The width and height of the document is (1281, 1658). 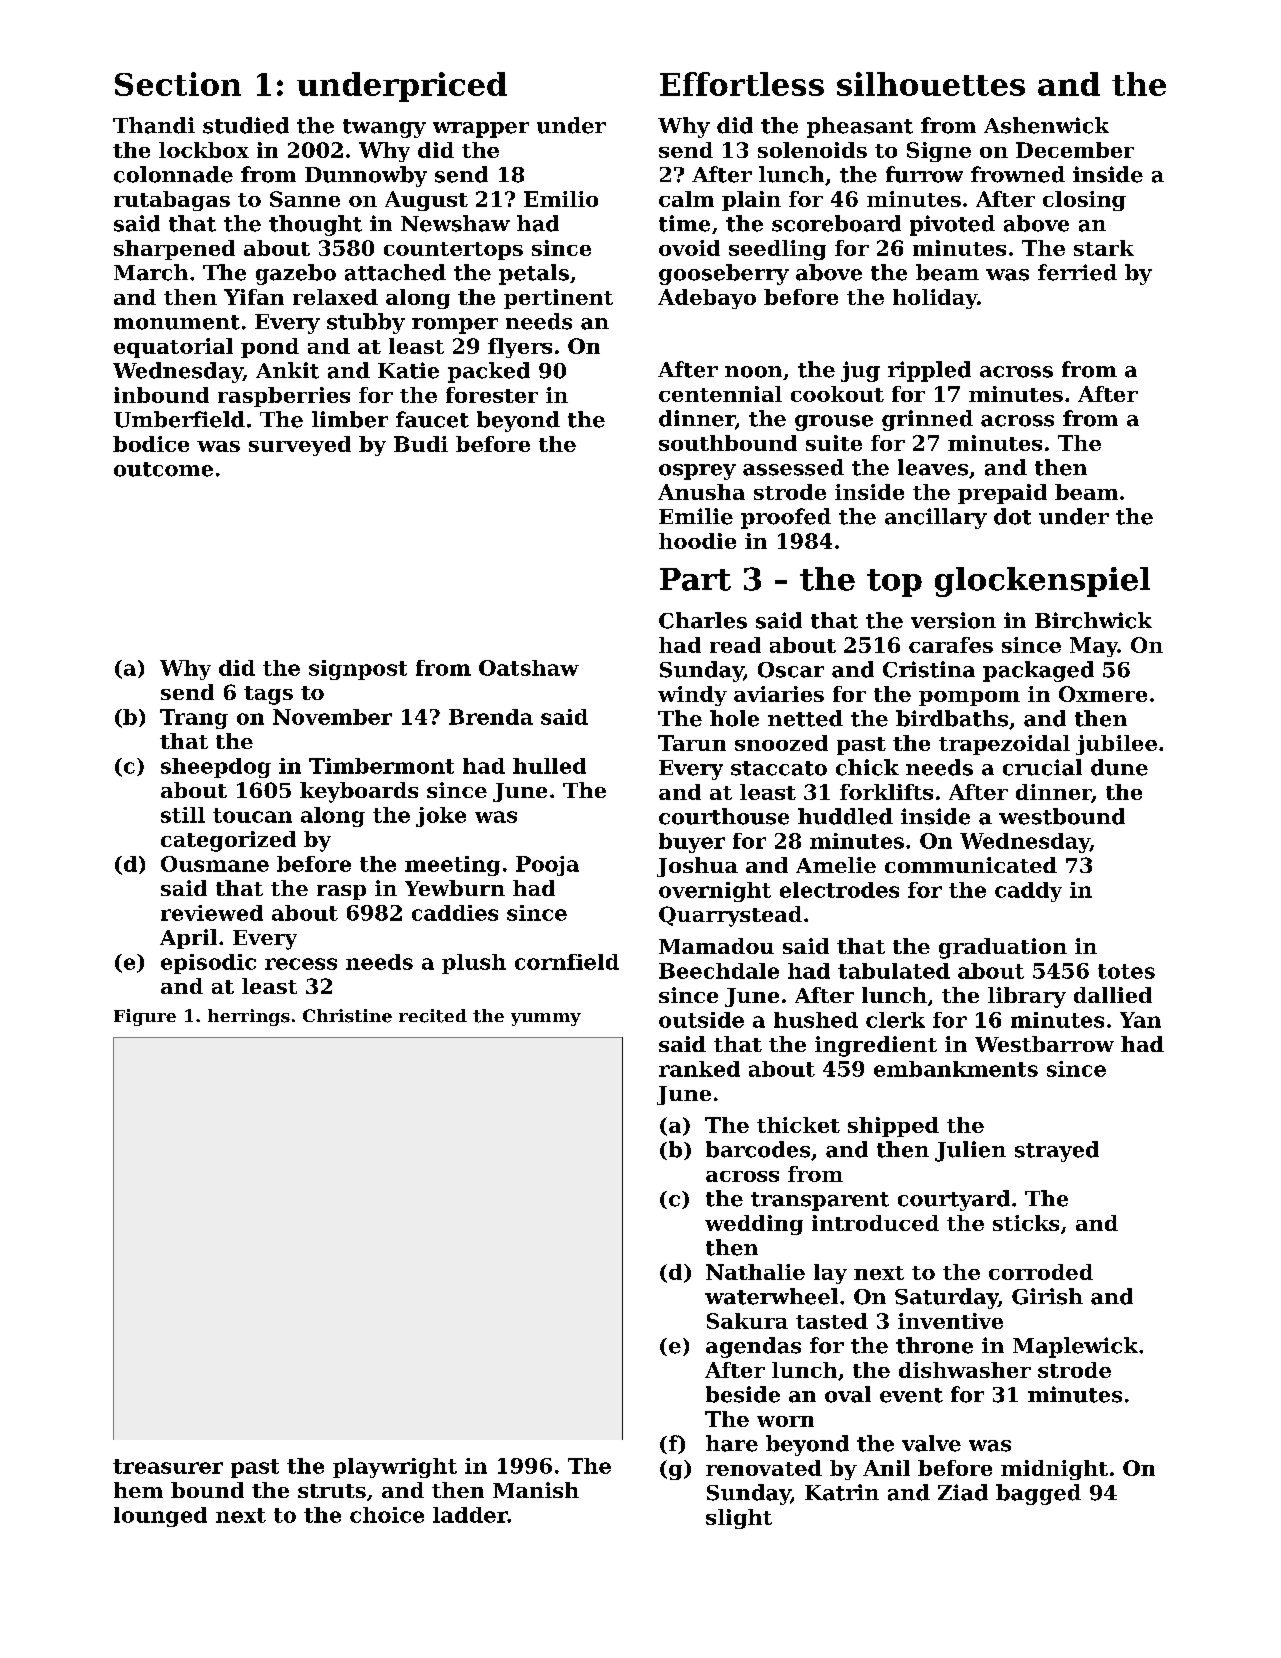 I want to click on closing, so click(x=1084, y=201).
